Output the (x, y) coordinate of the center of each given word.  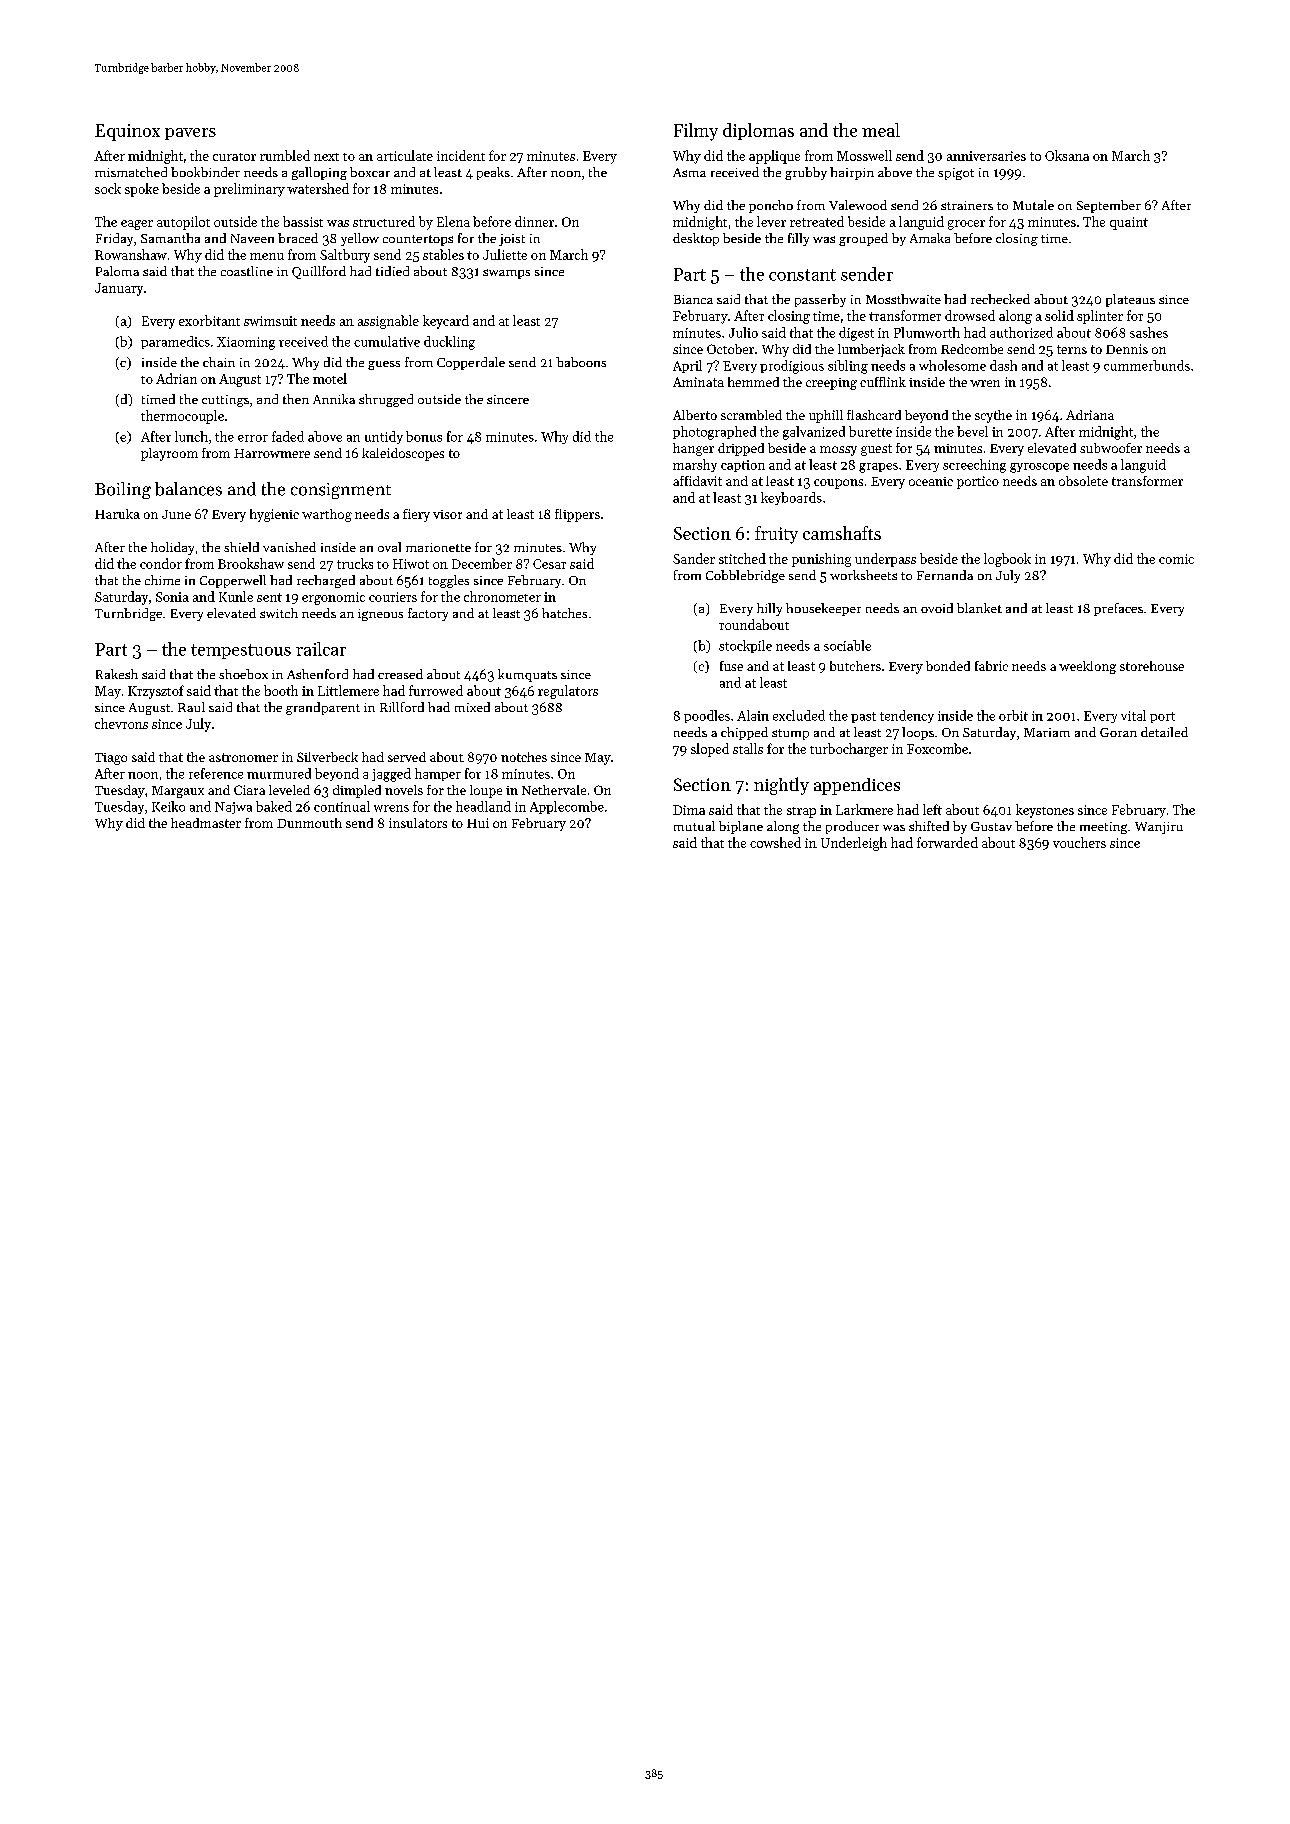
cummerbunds (1147, 365)
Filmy (696, 132)
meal (881, 130)
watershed (318, 188)
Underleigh (854, 844)
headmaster (206, 823)
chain (219, 362)
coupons (838, 484)
